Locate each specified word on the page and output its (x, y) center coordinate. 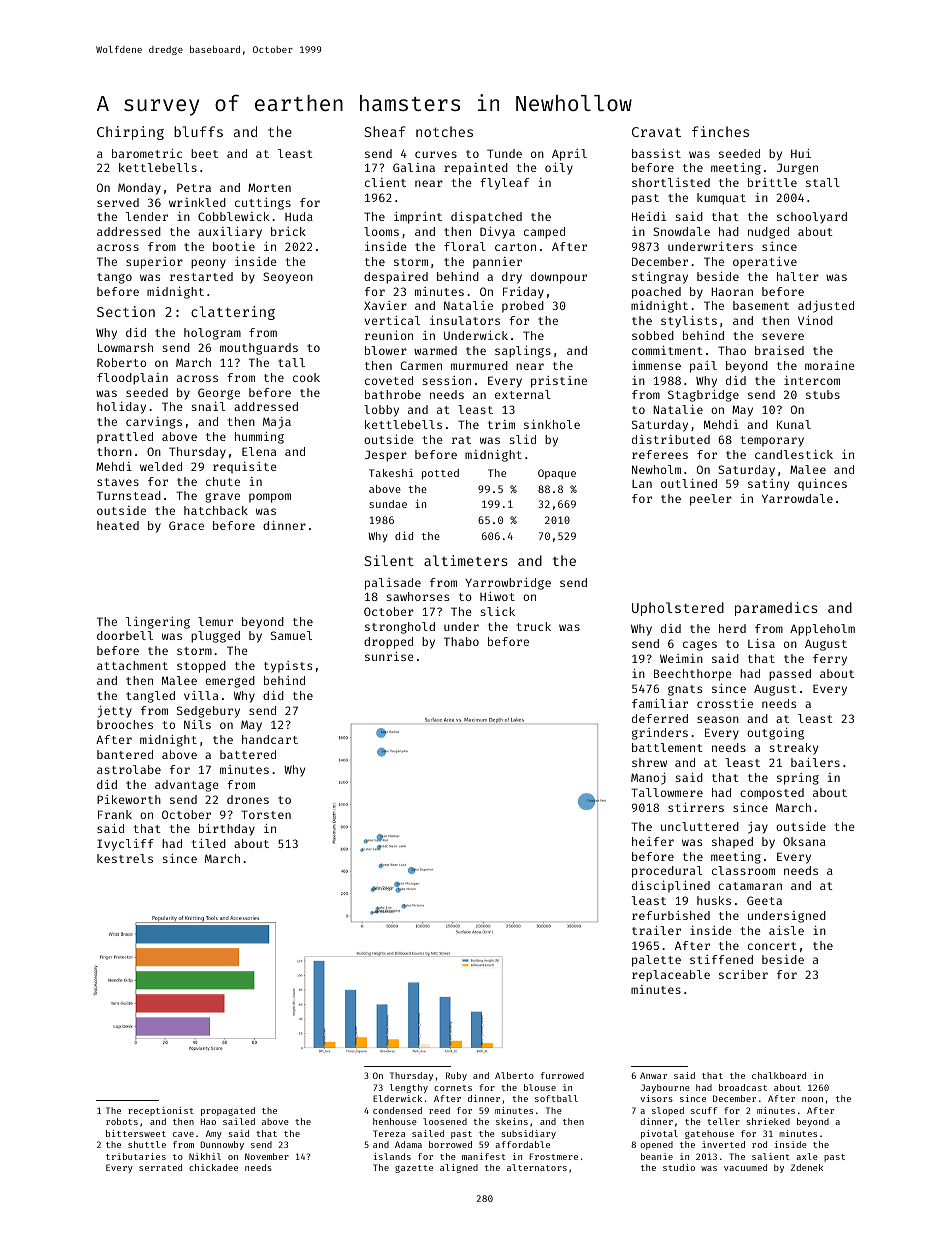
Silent (389, 560)
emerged (230, 682)
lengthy (409, 1088)
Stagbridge (703, 396)
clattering (233, 313)
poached (656, 293)
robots (122, 1121)
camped (544, 233)
